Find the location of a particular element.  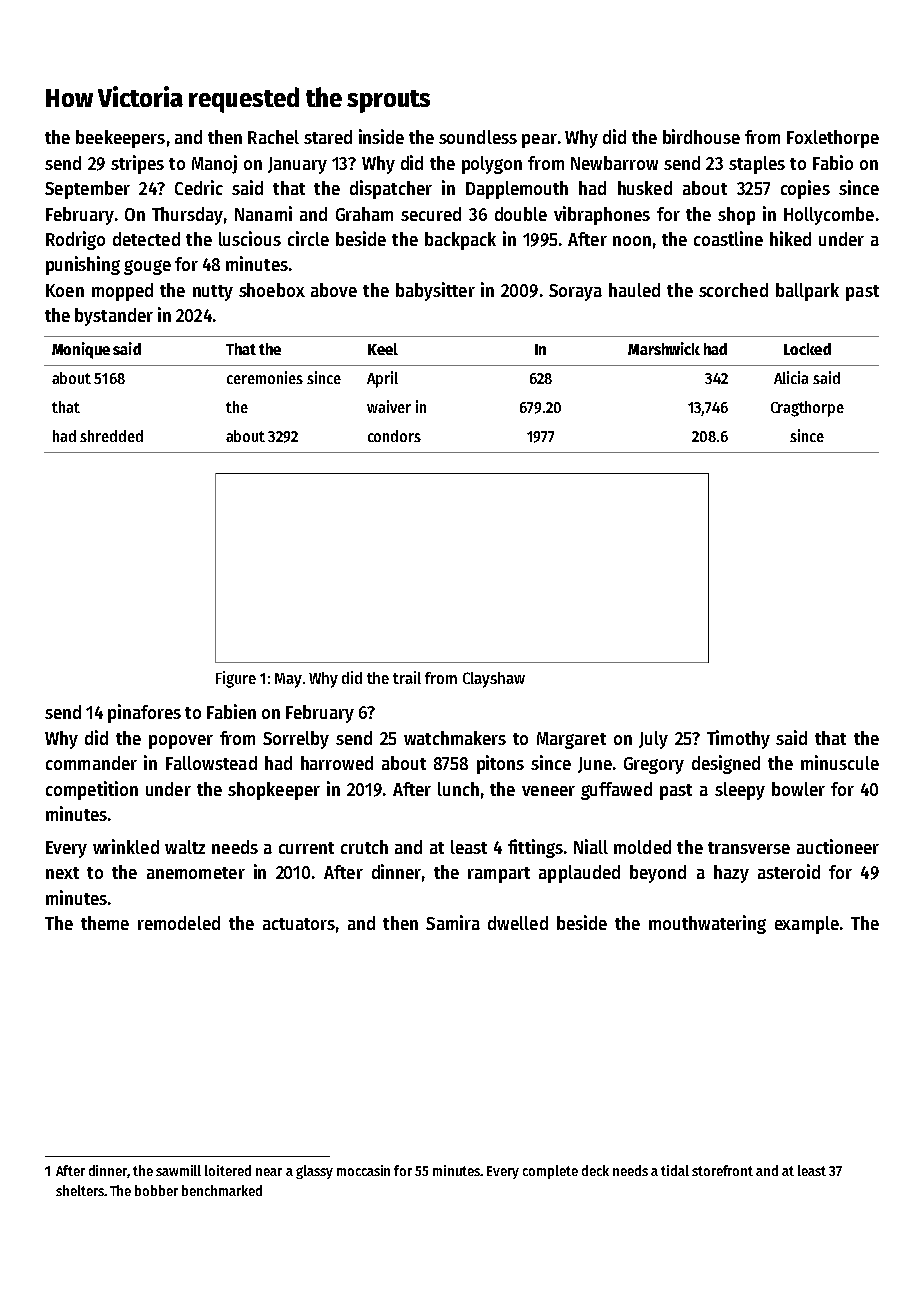

scorched is located at coordinates (733, 290).
